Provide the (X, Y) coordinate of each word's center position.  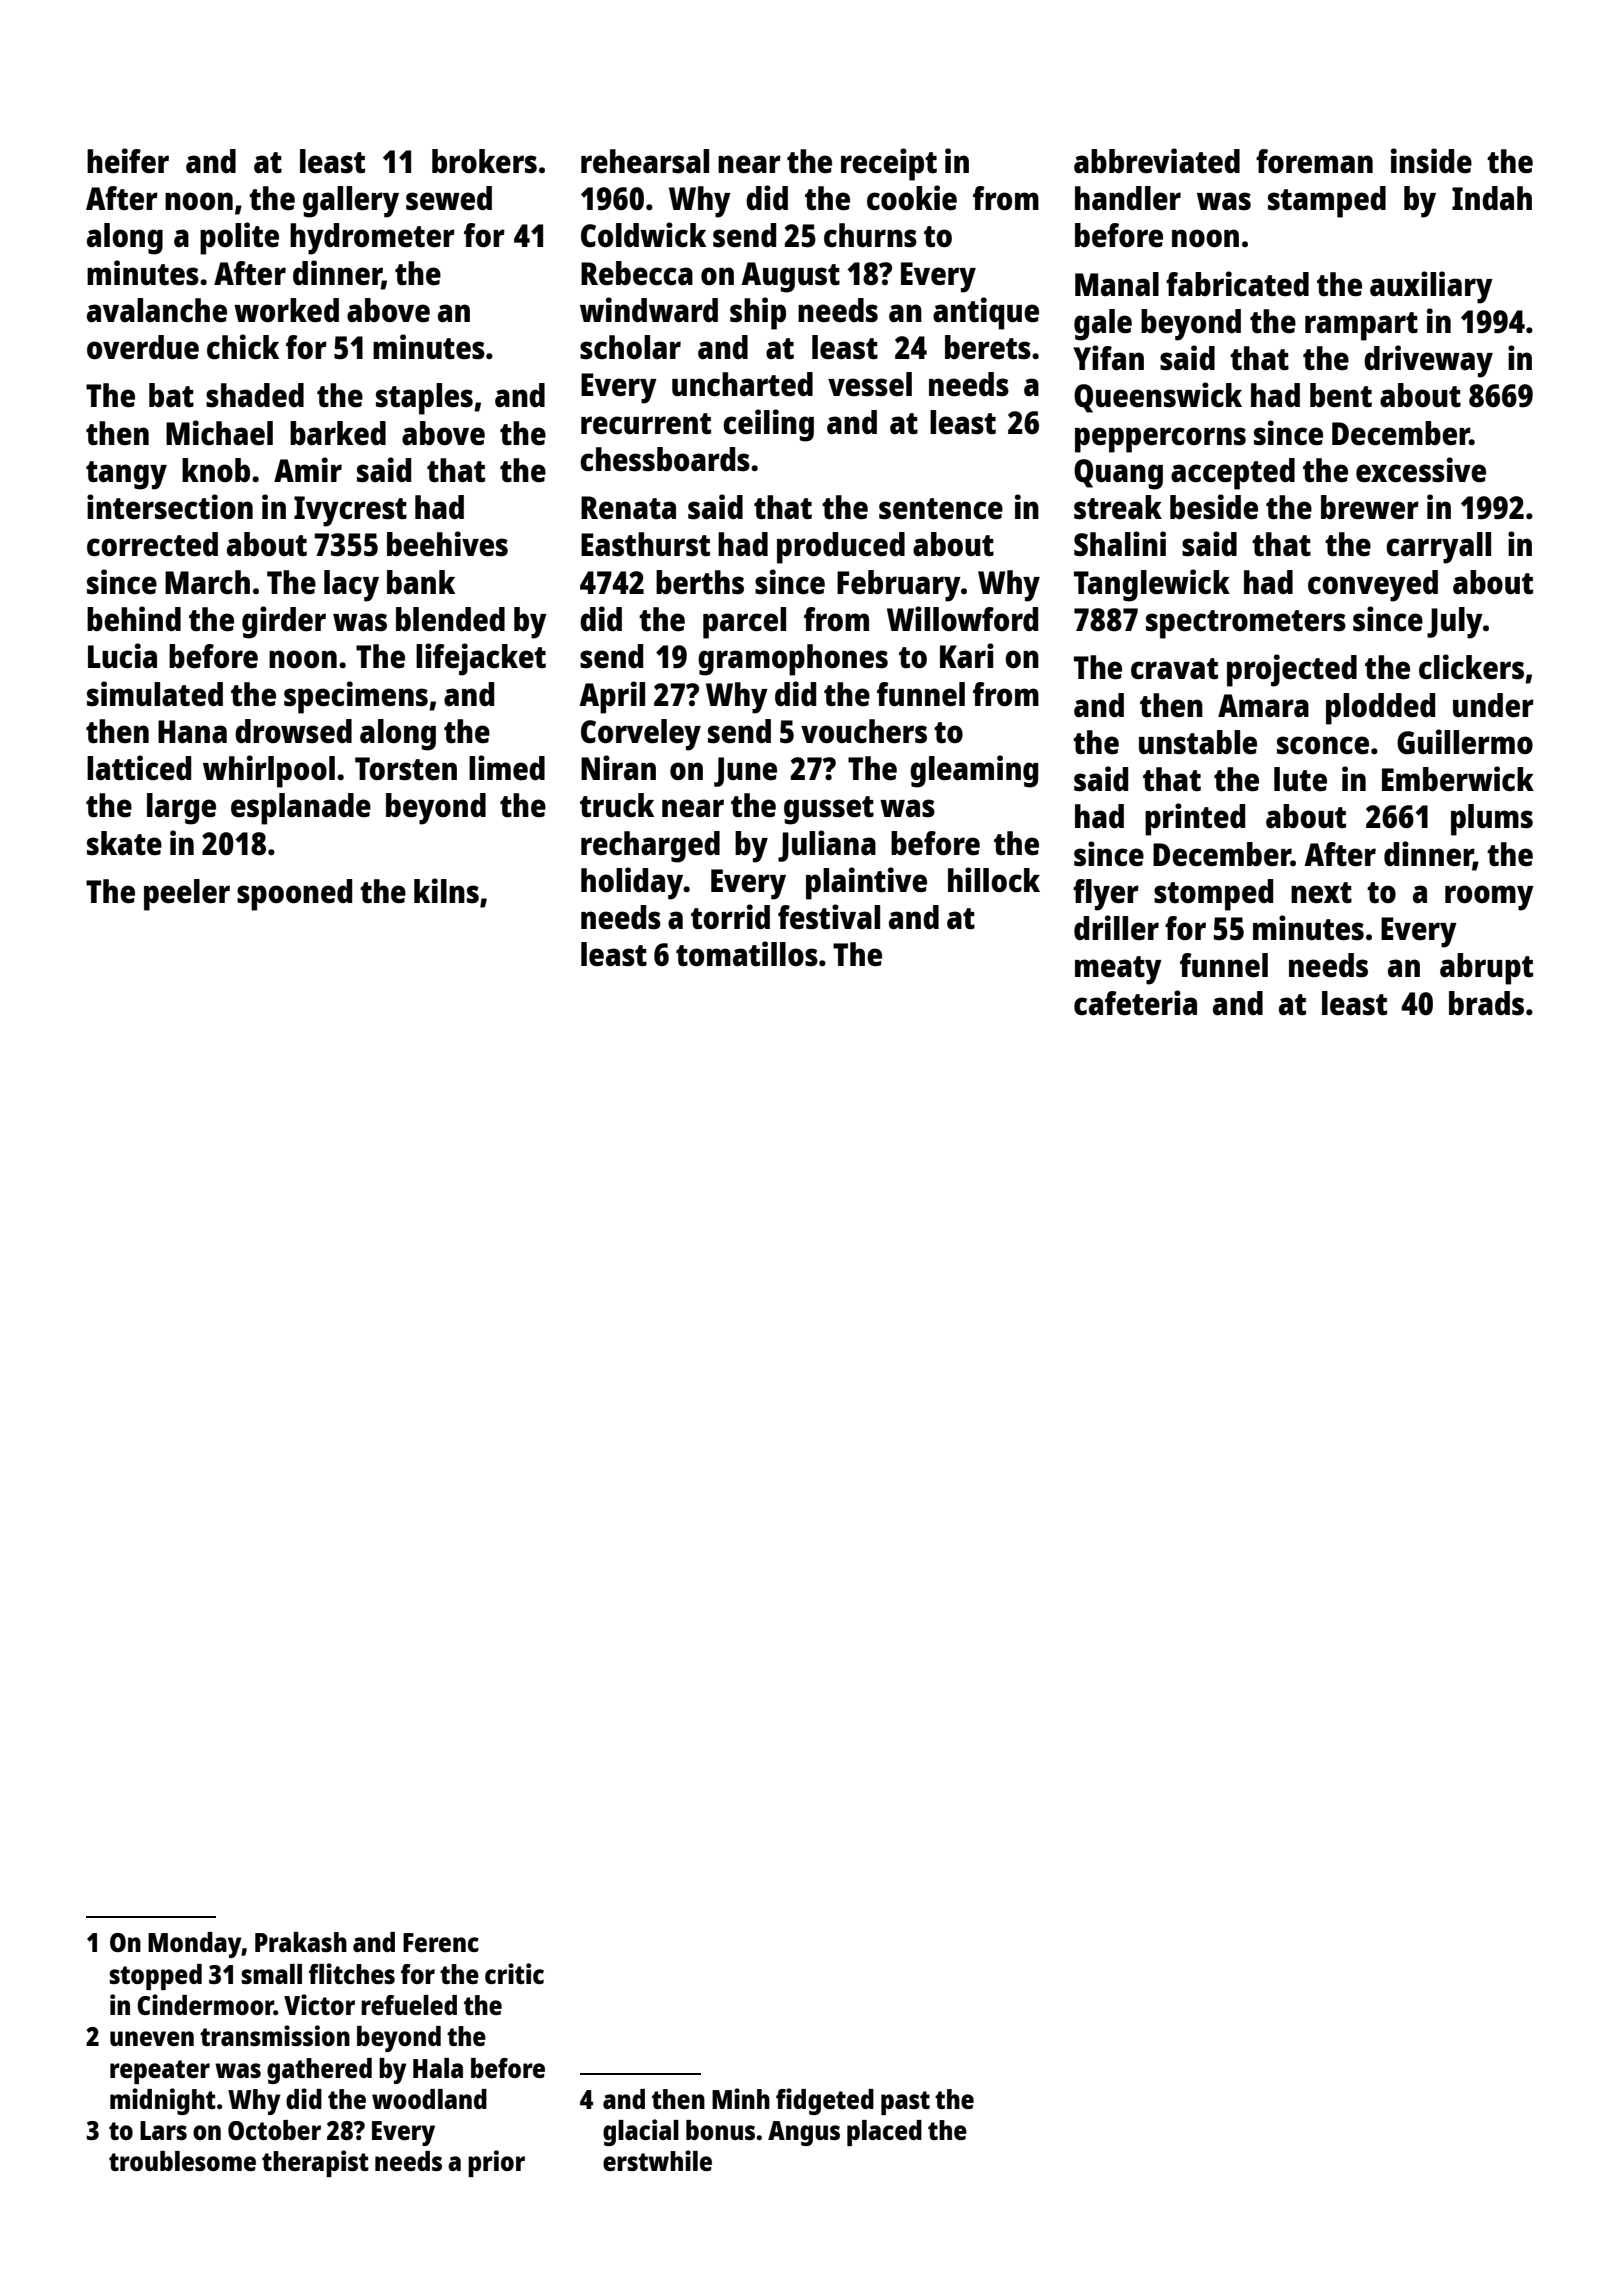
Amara (1263, 706)
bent (1341, 395)
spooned (294, 895)
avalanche (157, 310)
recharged (650, 847)
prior (496, 2163)
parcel (744, 623)
